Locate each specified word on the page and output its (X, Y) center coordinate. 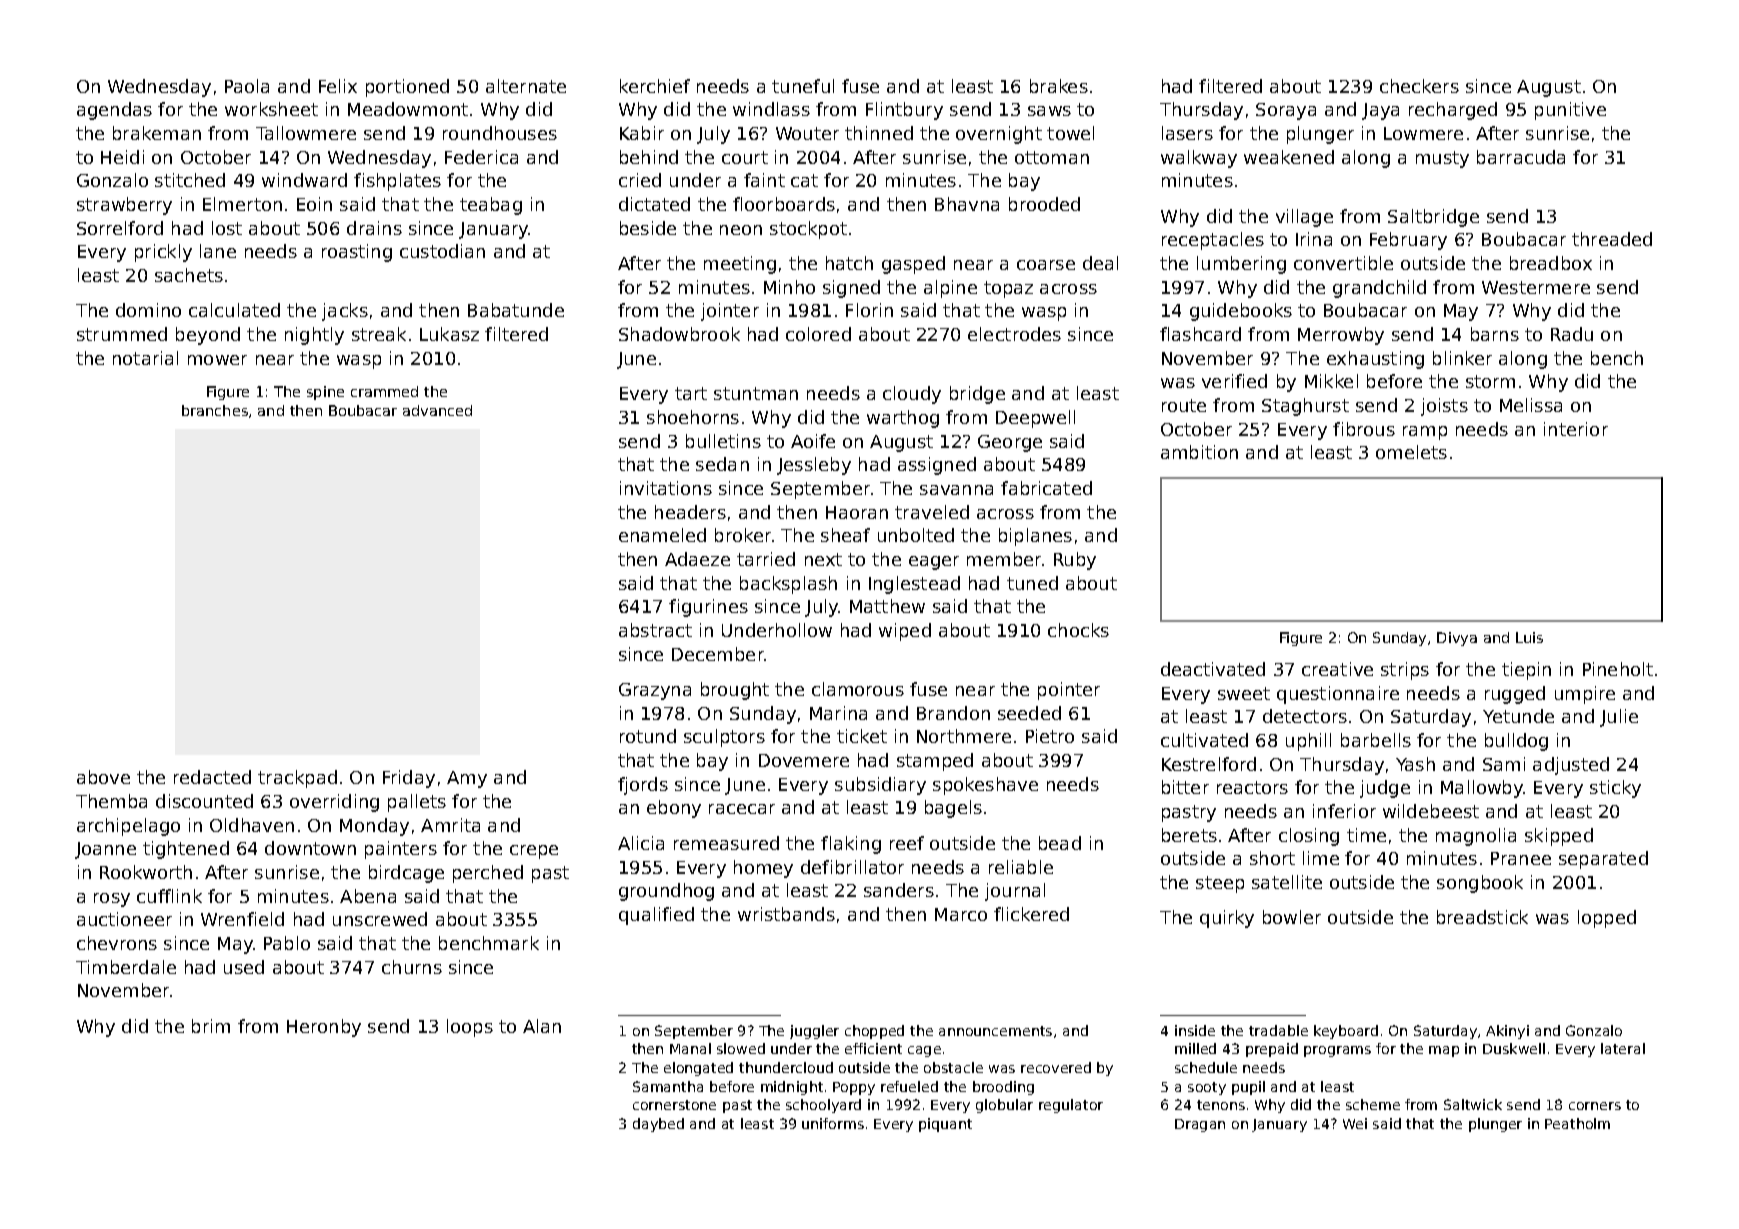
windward (304, 180)
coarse (1046, 265)
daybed (658, 1125)
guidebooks (1241, 312)
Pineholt (1618, 669)
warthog (903, 419)
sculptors (724, 738)
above (103, 777)
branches (215, 410)
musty (1442, 159)
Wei (1355, 1123)
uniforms (833, 1123)
